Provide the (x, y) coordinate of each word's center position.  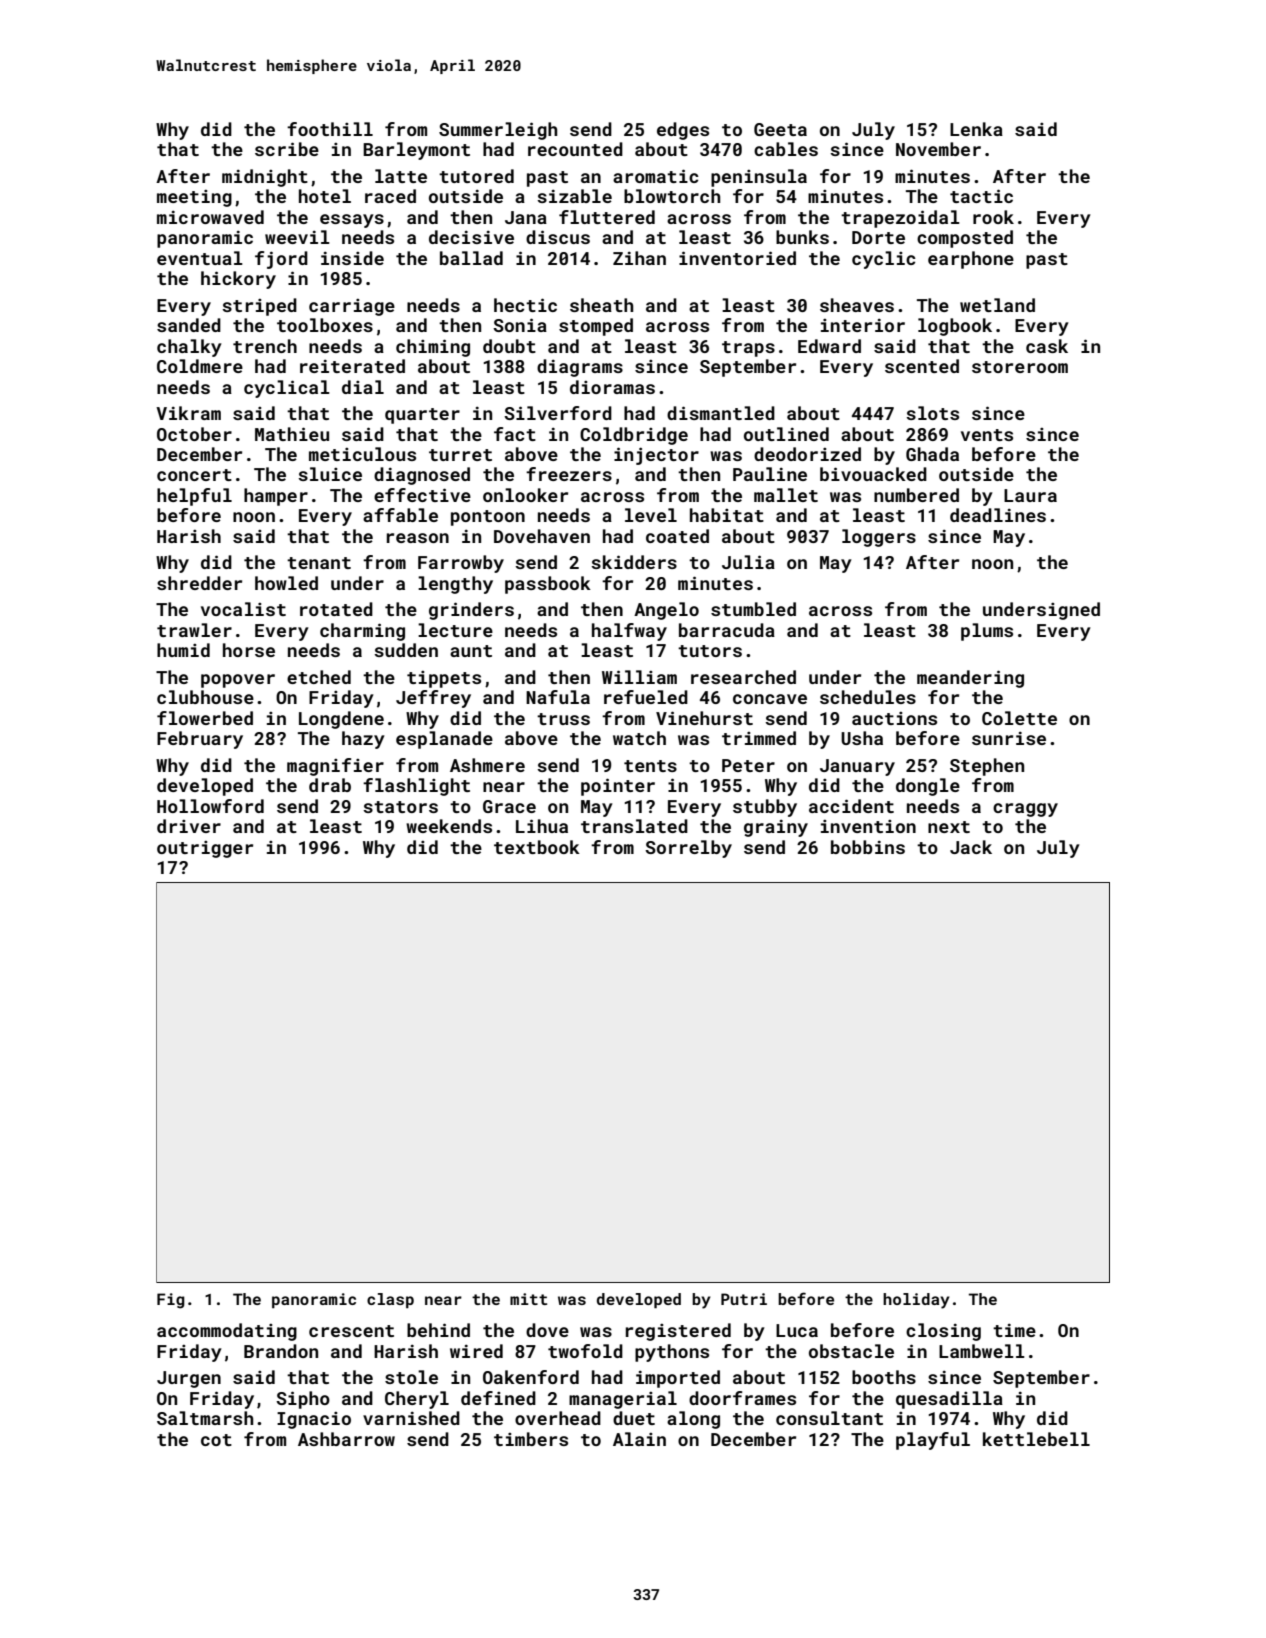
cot (216, 1440)
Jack (971, 847)
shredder (199, 583)
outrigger (205, 849)
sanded (189, 325)
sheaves (857, 305)
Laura (1030, 495)
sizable (574, 196)
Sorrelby (688, 849)
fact (515, 434)
